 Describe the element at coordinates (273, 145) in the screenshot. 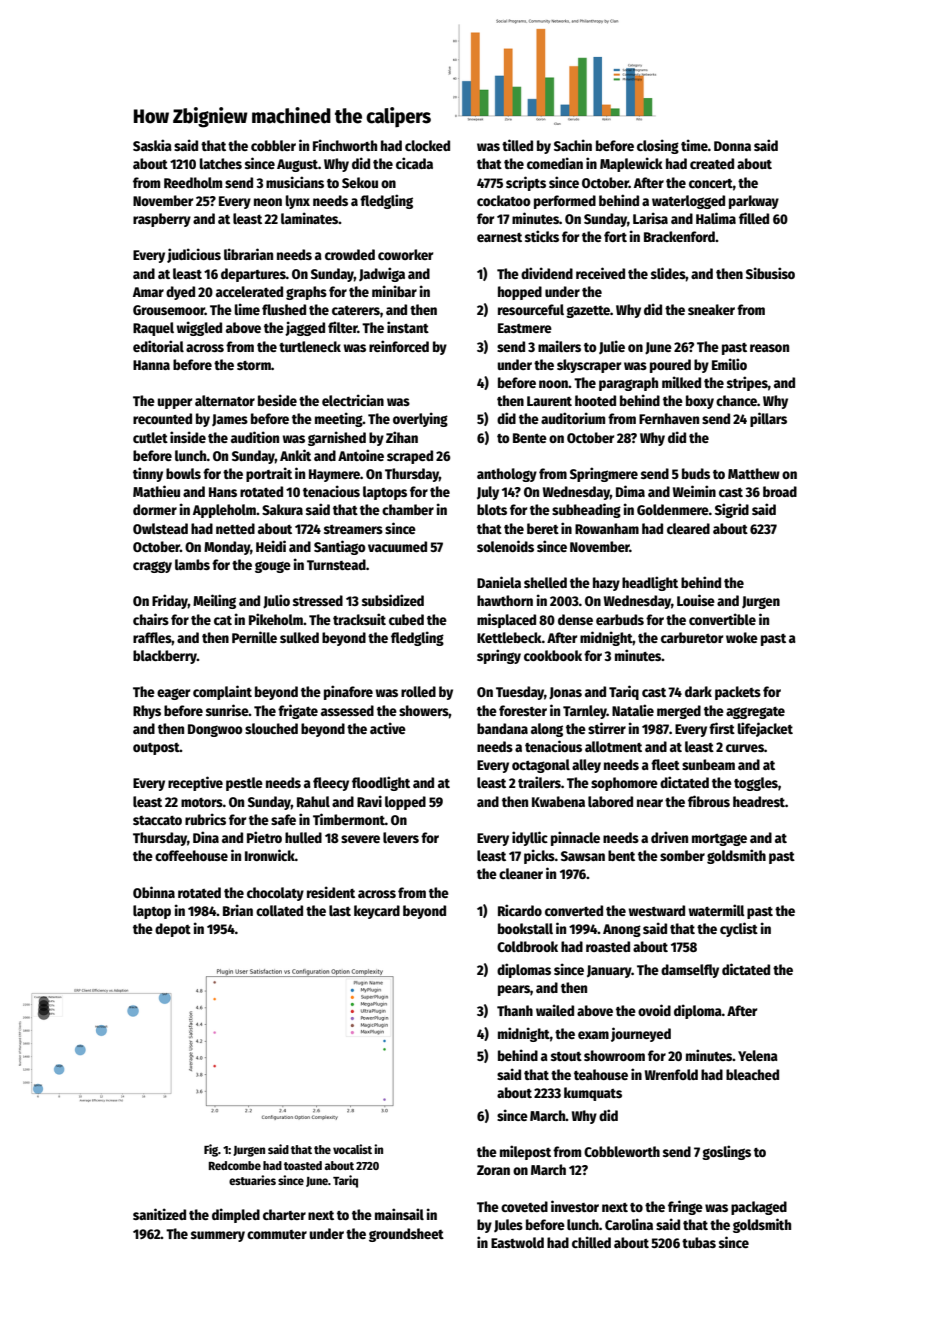

I see `cobbler` at that location.
